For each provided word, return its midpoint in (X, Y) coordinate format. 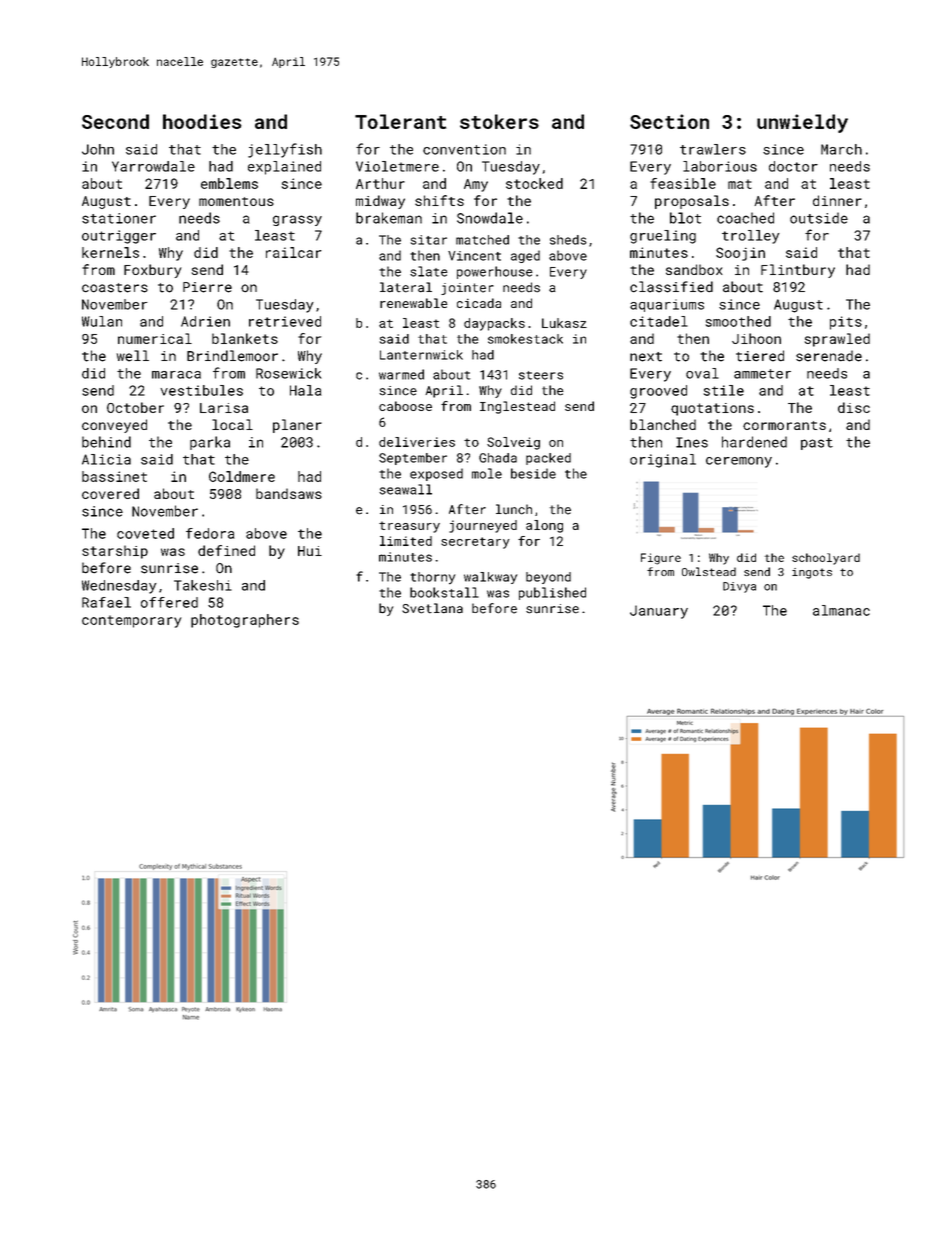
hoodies (202, 121)
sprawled (837, 340)
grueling (663, 237)
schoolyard (826, 559)
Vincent (474, 256)
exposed (436, 474)
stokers (499, 121)
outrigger (119, 237)
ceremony (739, 462)
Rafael (106, 602)
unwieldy (802, 123)
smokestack (525, 339)
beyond (548, 578)
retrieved (285, 321)
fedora (210, 533)
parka (210, 443)
